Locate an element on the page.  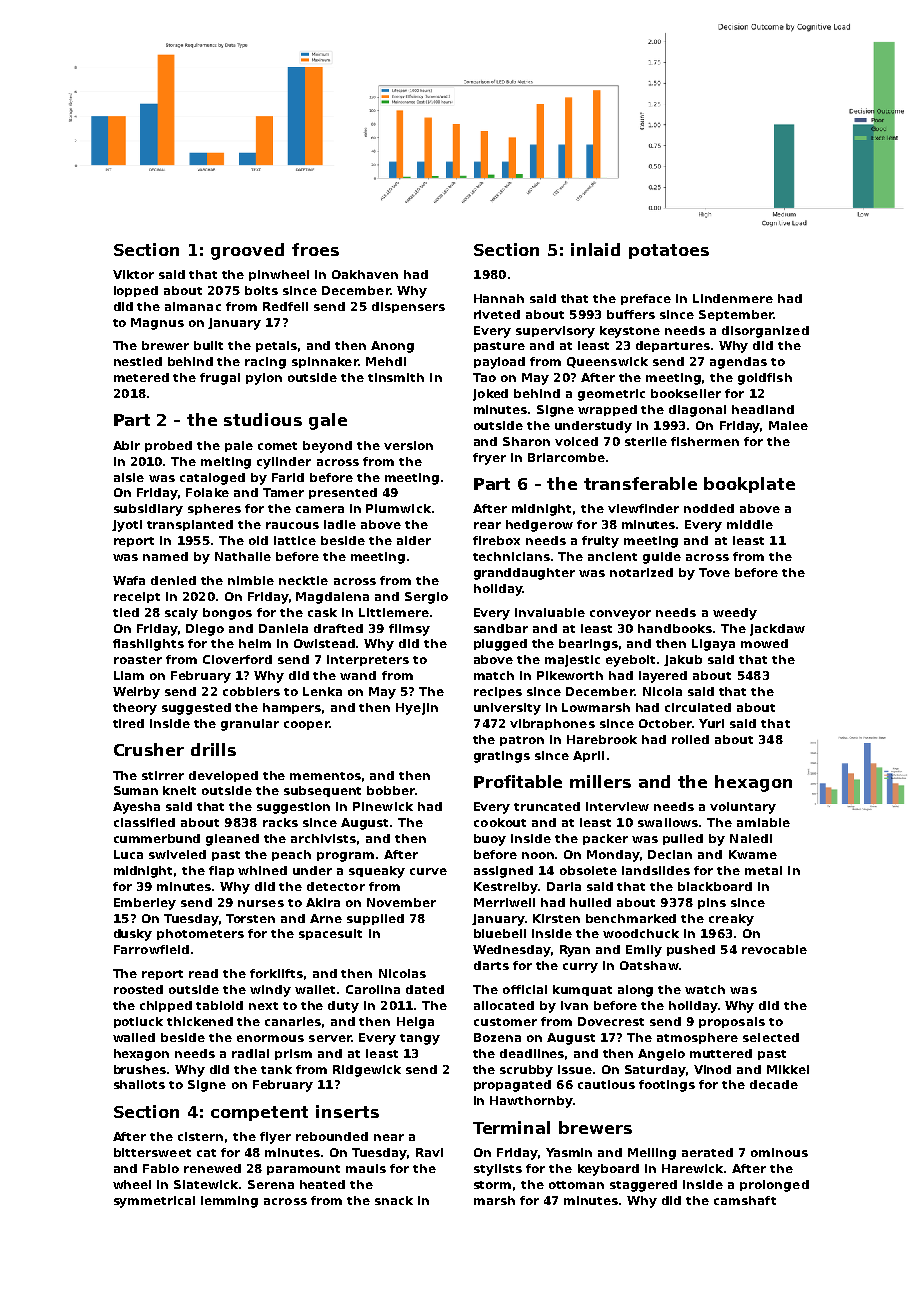
Sharon is located at coordinates (526, 441).
